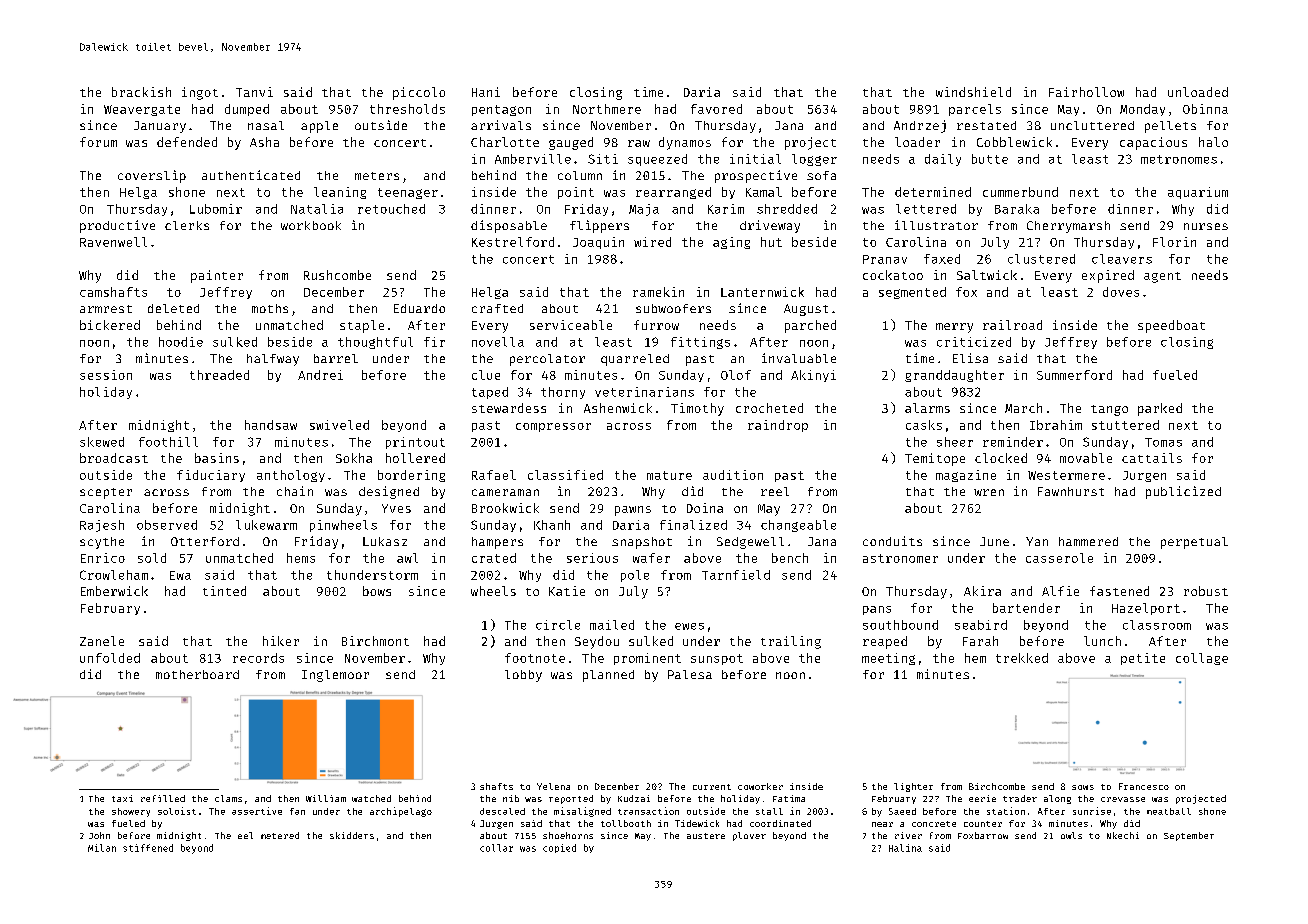 The height and width of the screenshot is (924, 1308). Describe the element at coordinates (142, 110) in the screenshot. I see `Weavergate` at that location.
